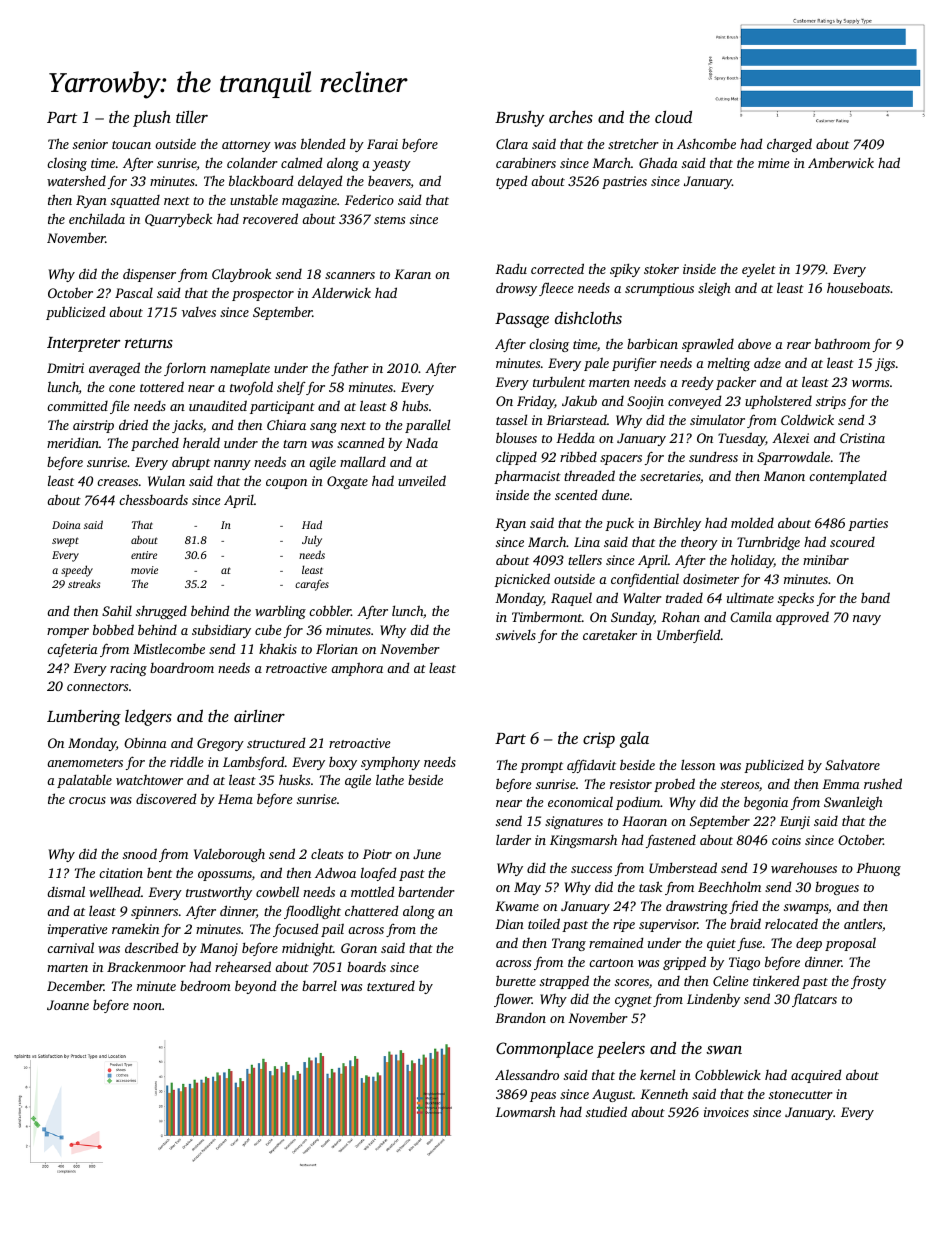  I want to click on fleece, so click(556, 289).
